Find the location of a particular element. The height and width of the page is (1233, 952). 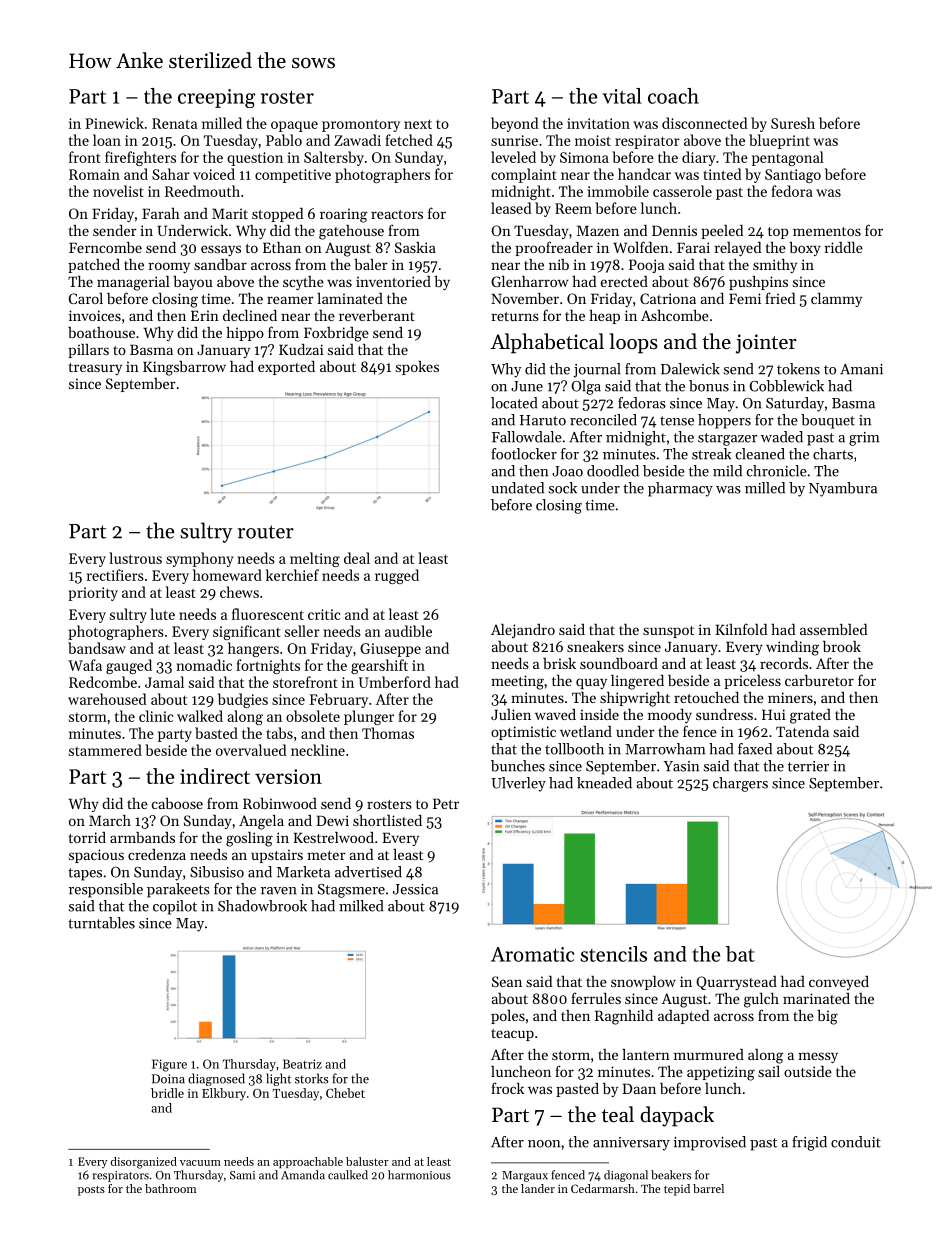

tabs is located at coordinates (279, 733).
